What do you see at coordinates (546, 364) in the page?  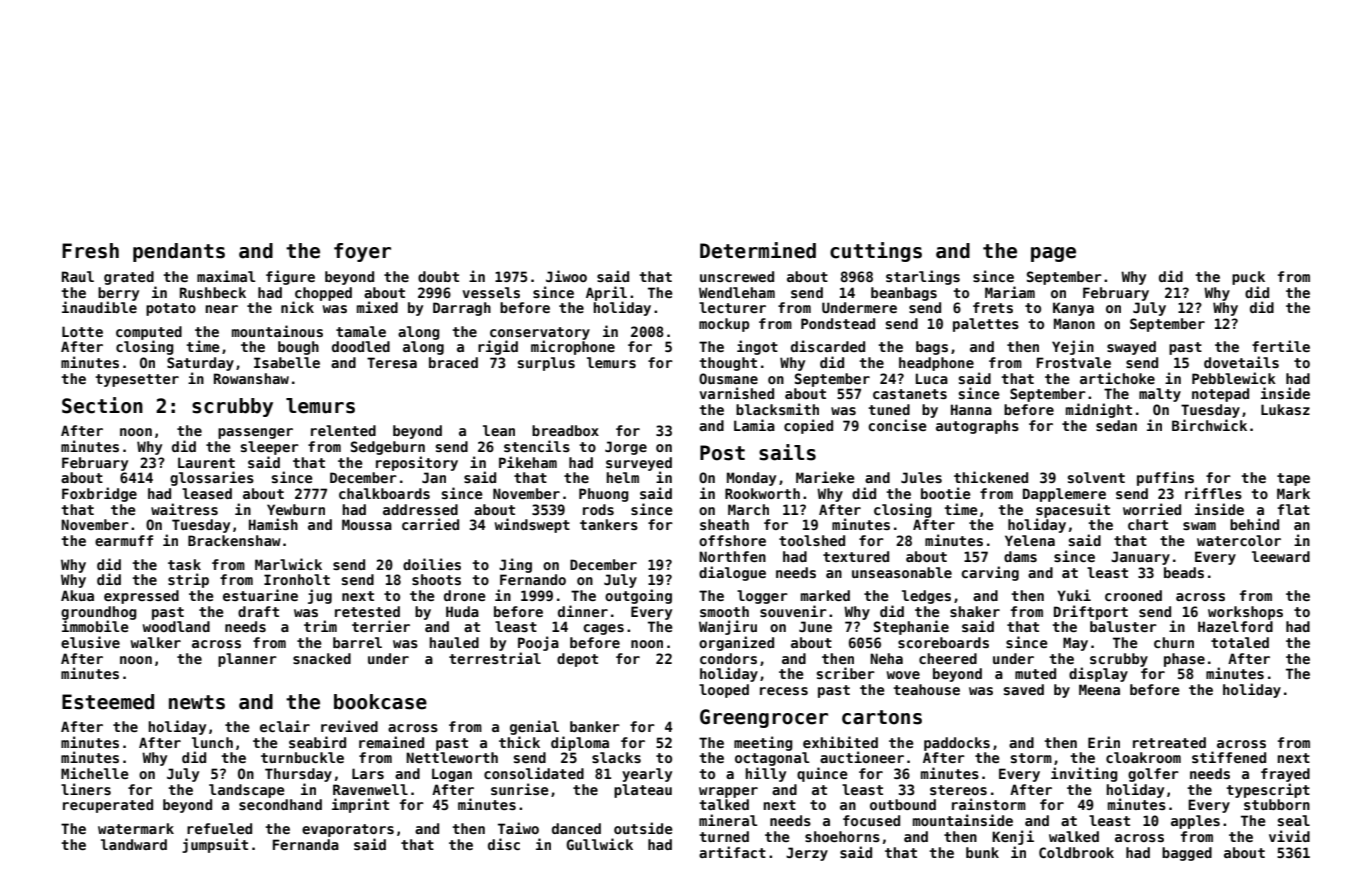 I see `surplus` at bounding box center [546, 364].
